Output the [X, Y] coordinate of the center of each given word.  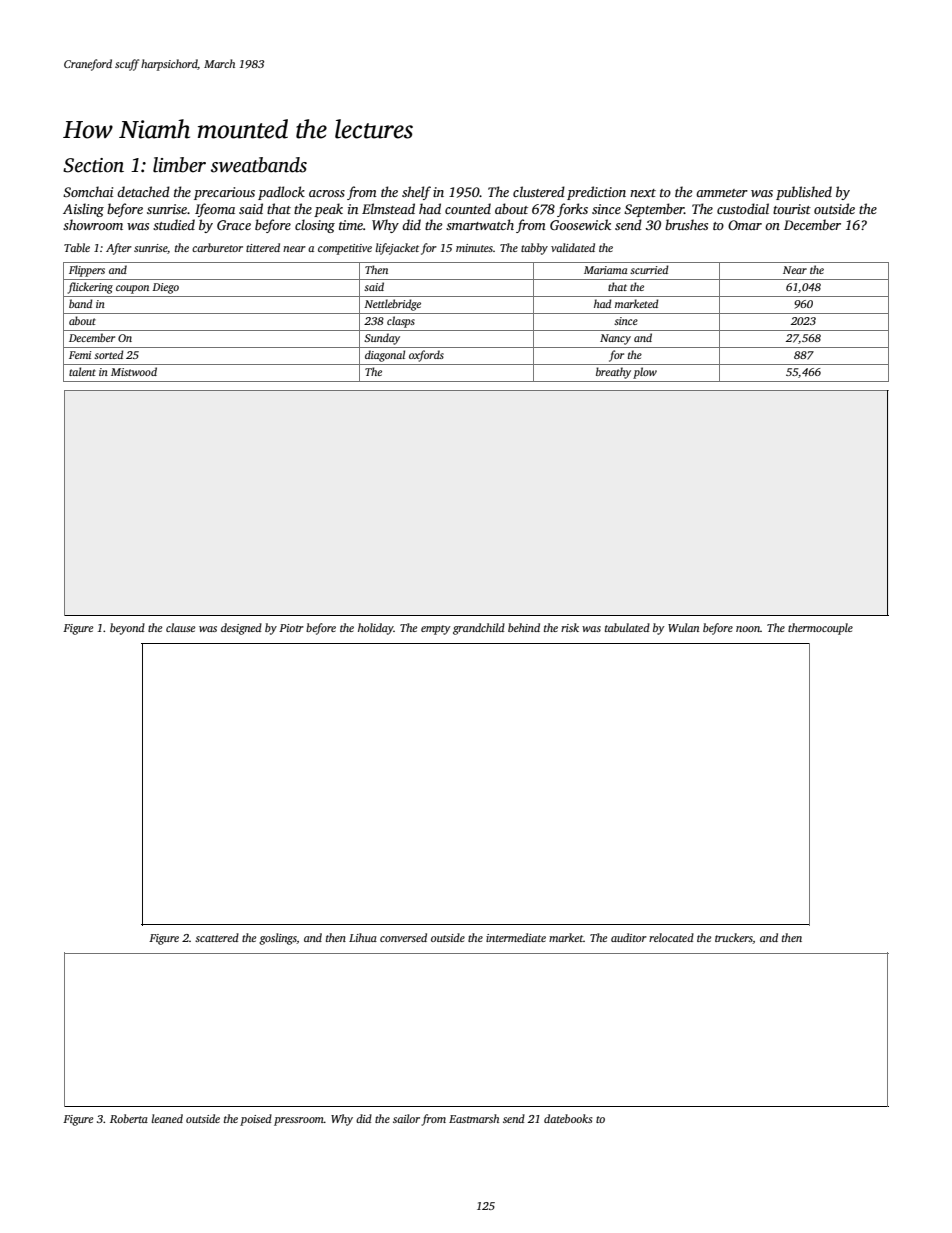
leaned [167, 1118]
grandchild [479, 629]
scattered [217, 937]
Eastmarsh [474, 1118]
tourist [792, 209]
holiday [376, 629]
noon [748, 629]
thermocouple [820, 629]
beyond [127, 629]
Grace [234, 225]
